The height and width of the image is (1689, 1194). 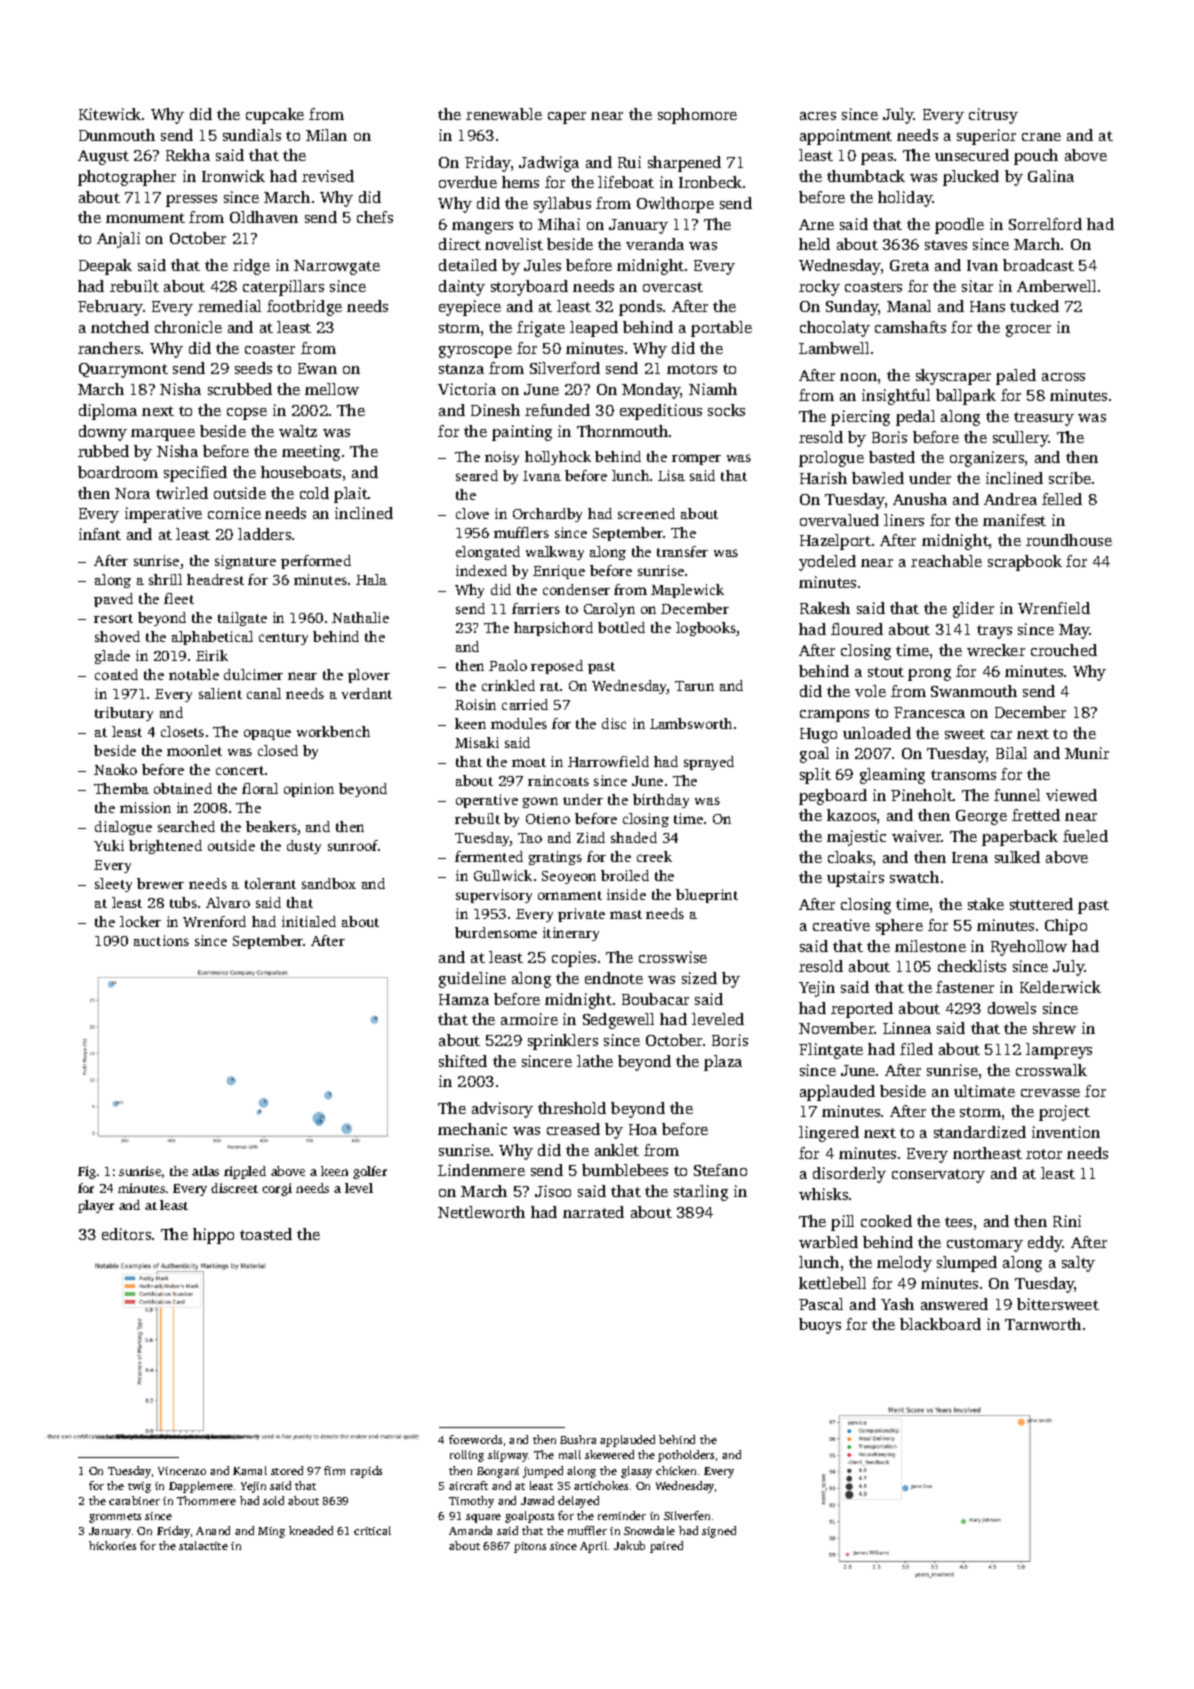 I want to click on felled, so click(x=1062, y=499).
